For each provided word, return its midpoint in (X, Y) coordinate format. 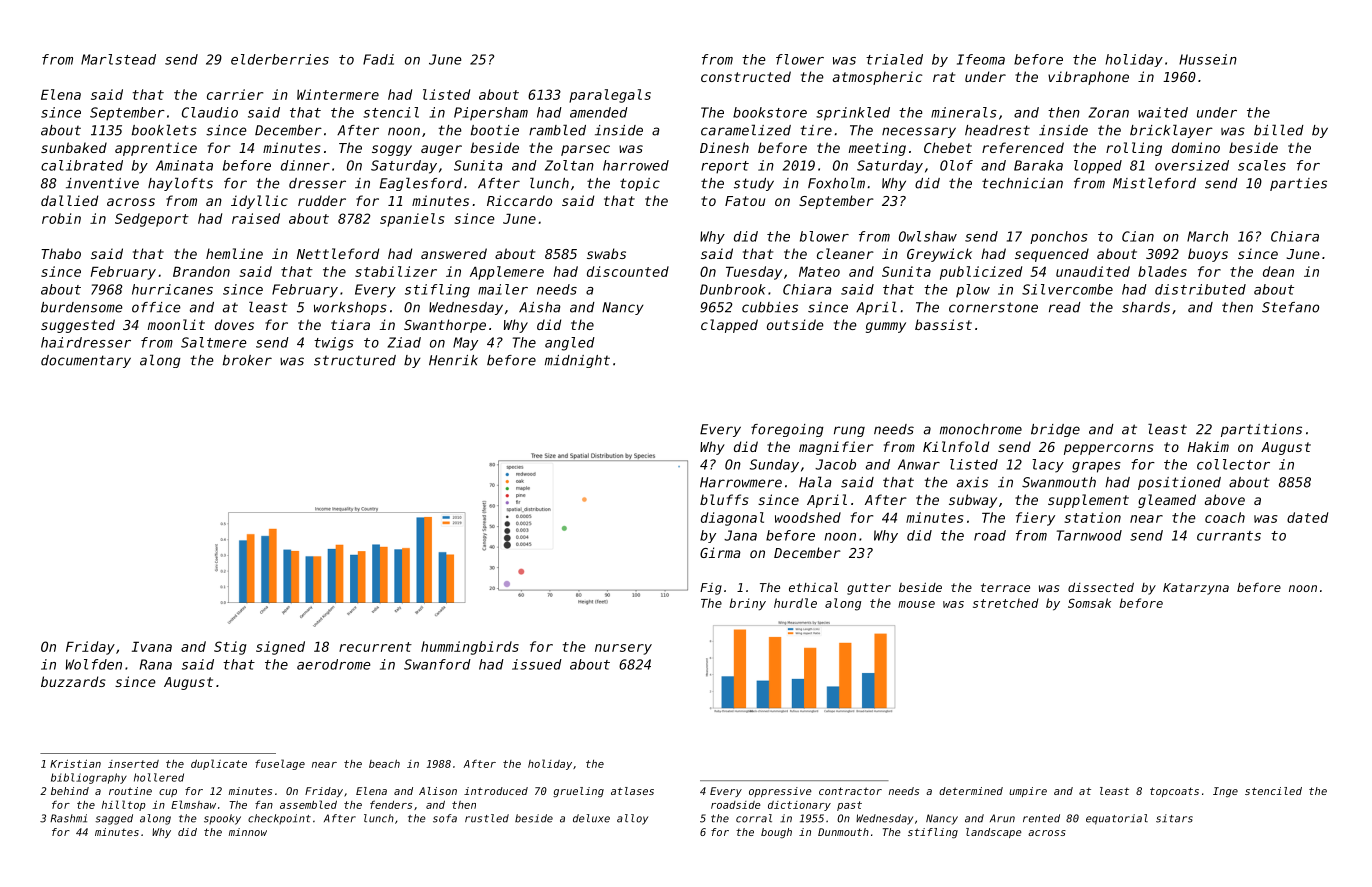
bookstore (770, 112)
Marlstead (118, 59)
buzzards (73, 681)
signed (280, 648)
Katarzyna (1196, 589)
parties (1298, 184)
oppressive (780, 792)
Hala (815, 482)
